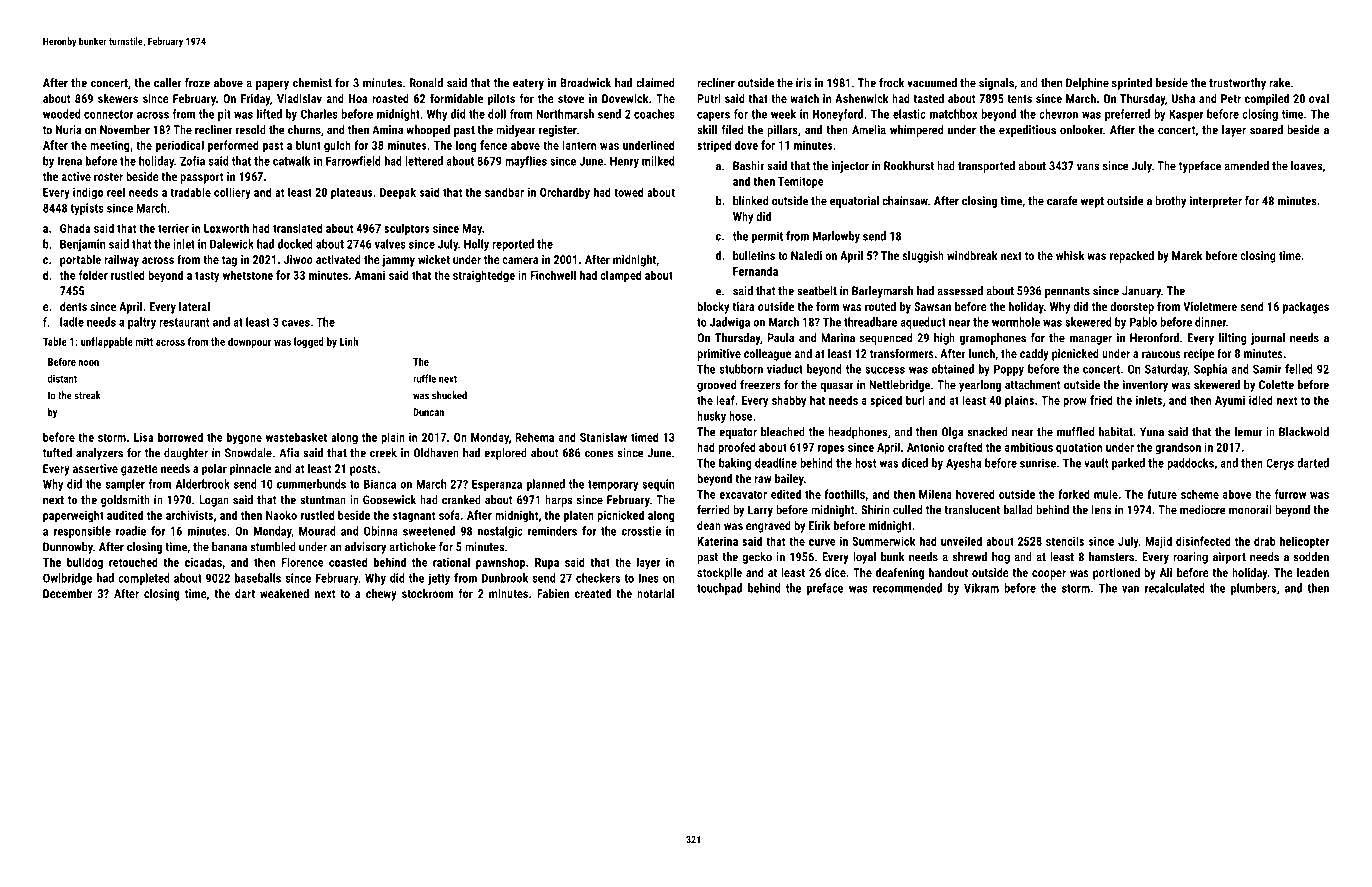 This screenshot has height=887, width=1372. What do you see at coordinates (628, 192) in the screenshot?
I see `towed` at bounding box center [628, 192].
